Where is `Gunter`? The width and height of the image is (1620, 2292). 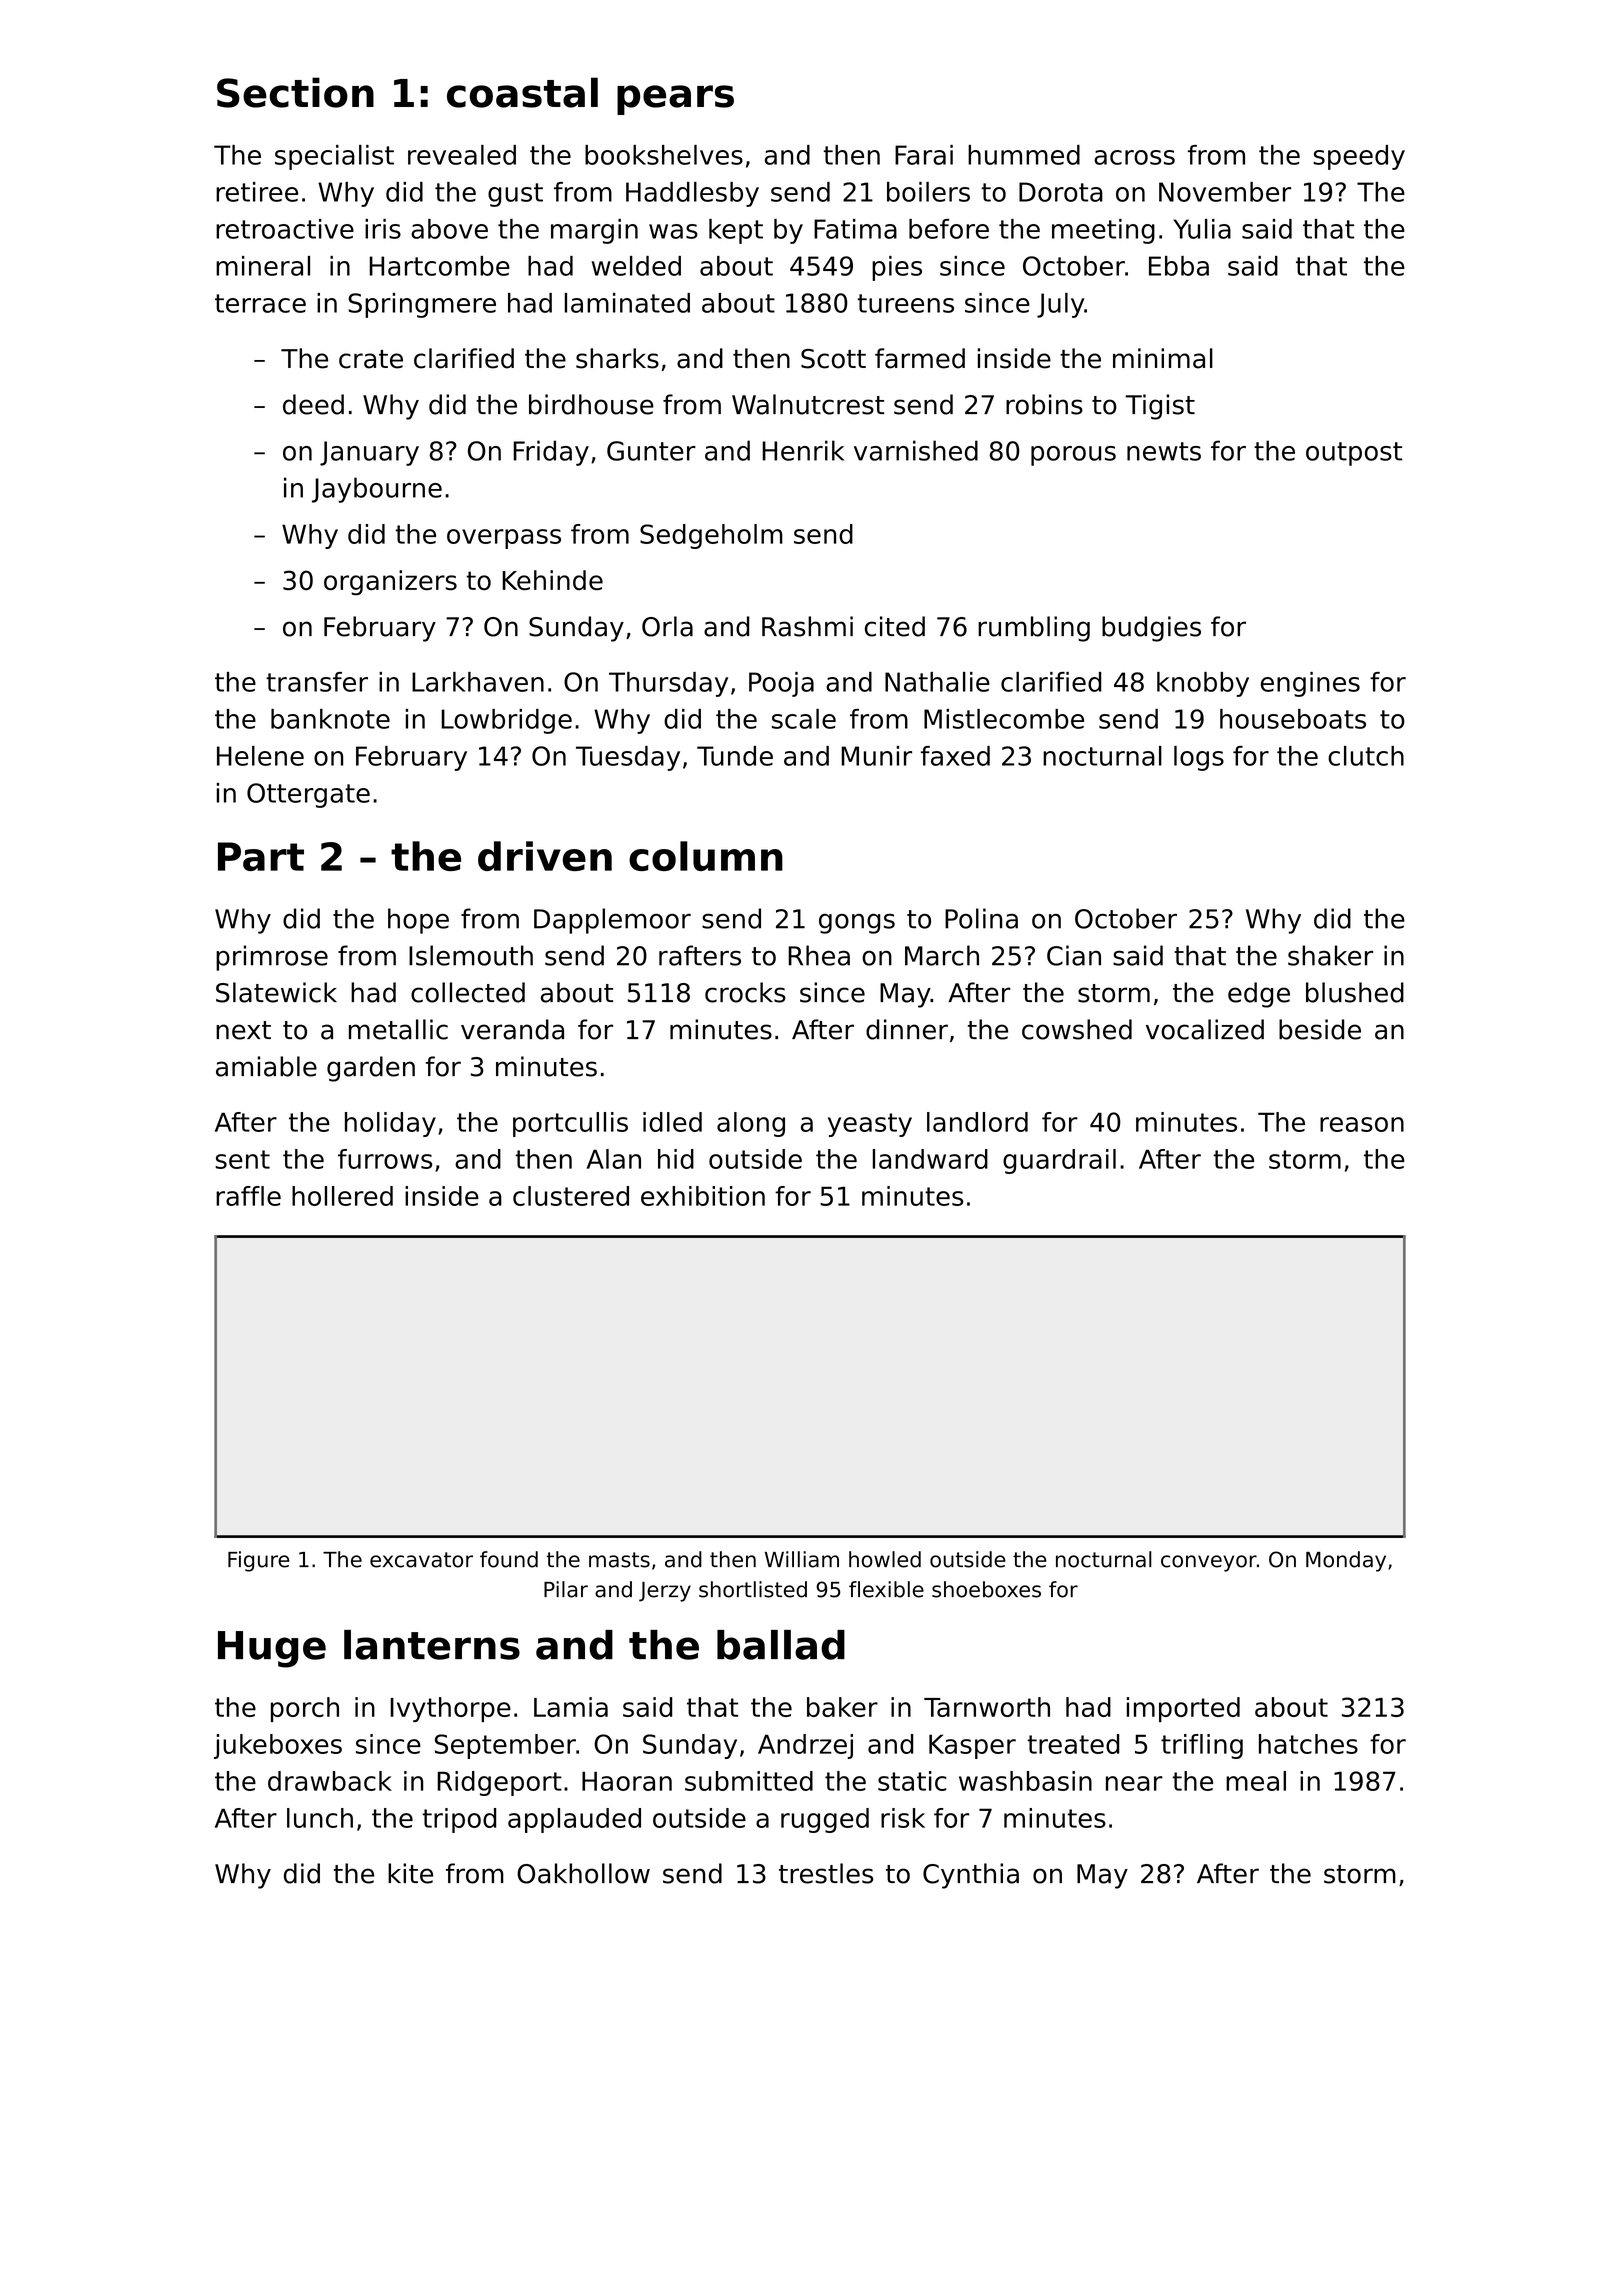
Gunter is located at coordinates (651, 451).
